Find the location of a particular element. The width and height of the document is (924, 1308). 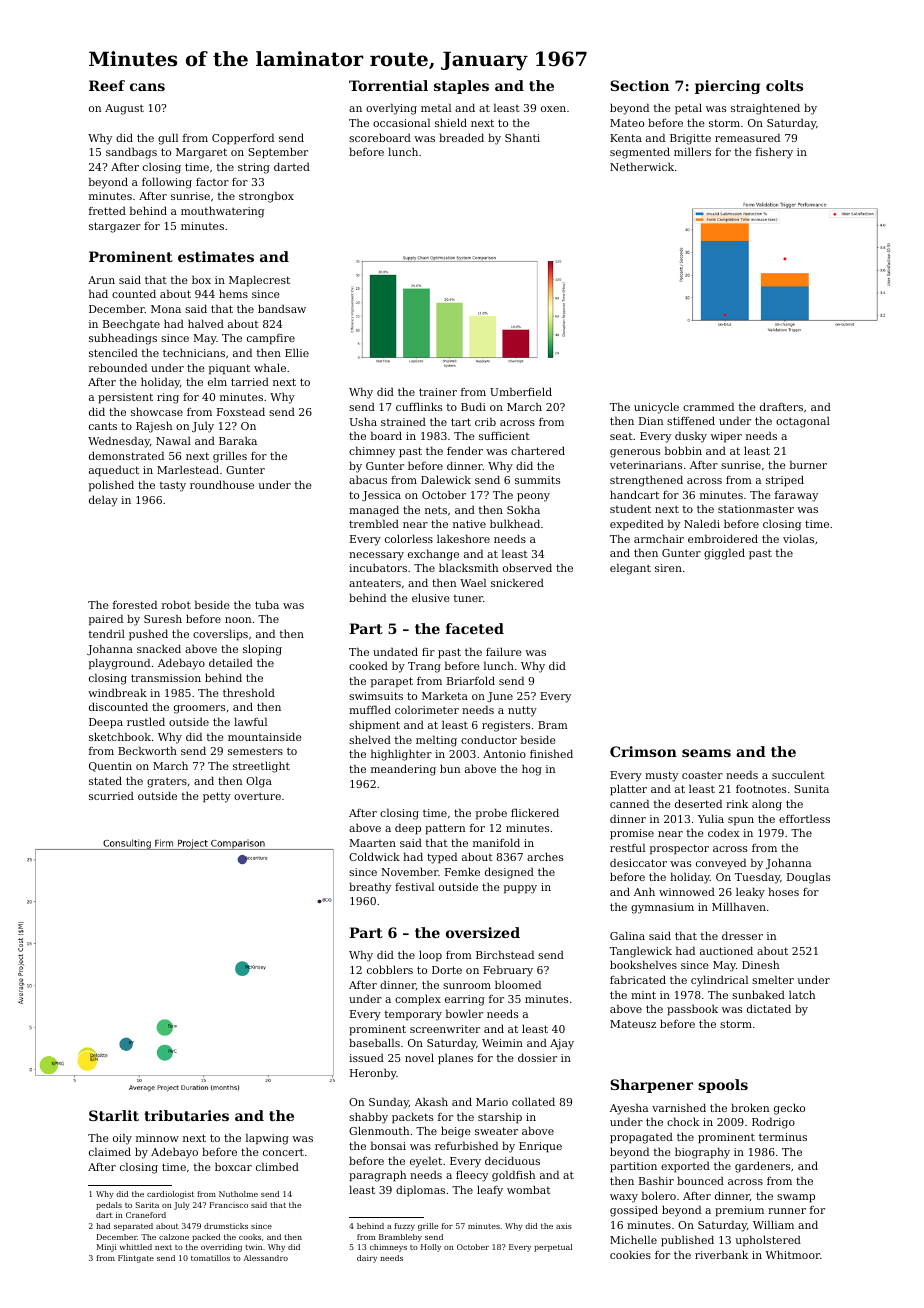

gymnasium is located at coordinates (662, 908).
